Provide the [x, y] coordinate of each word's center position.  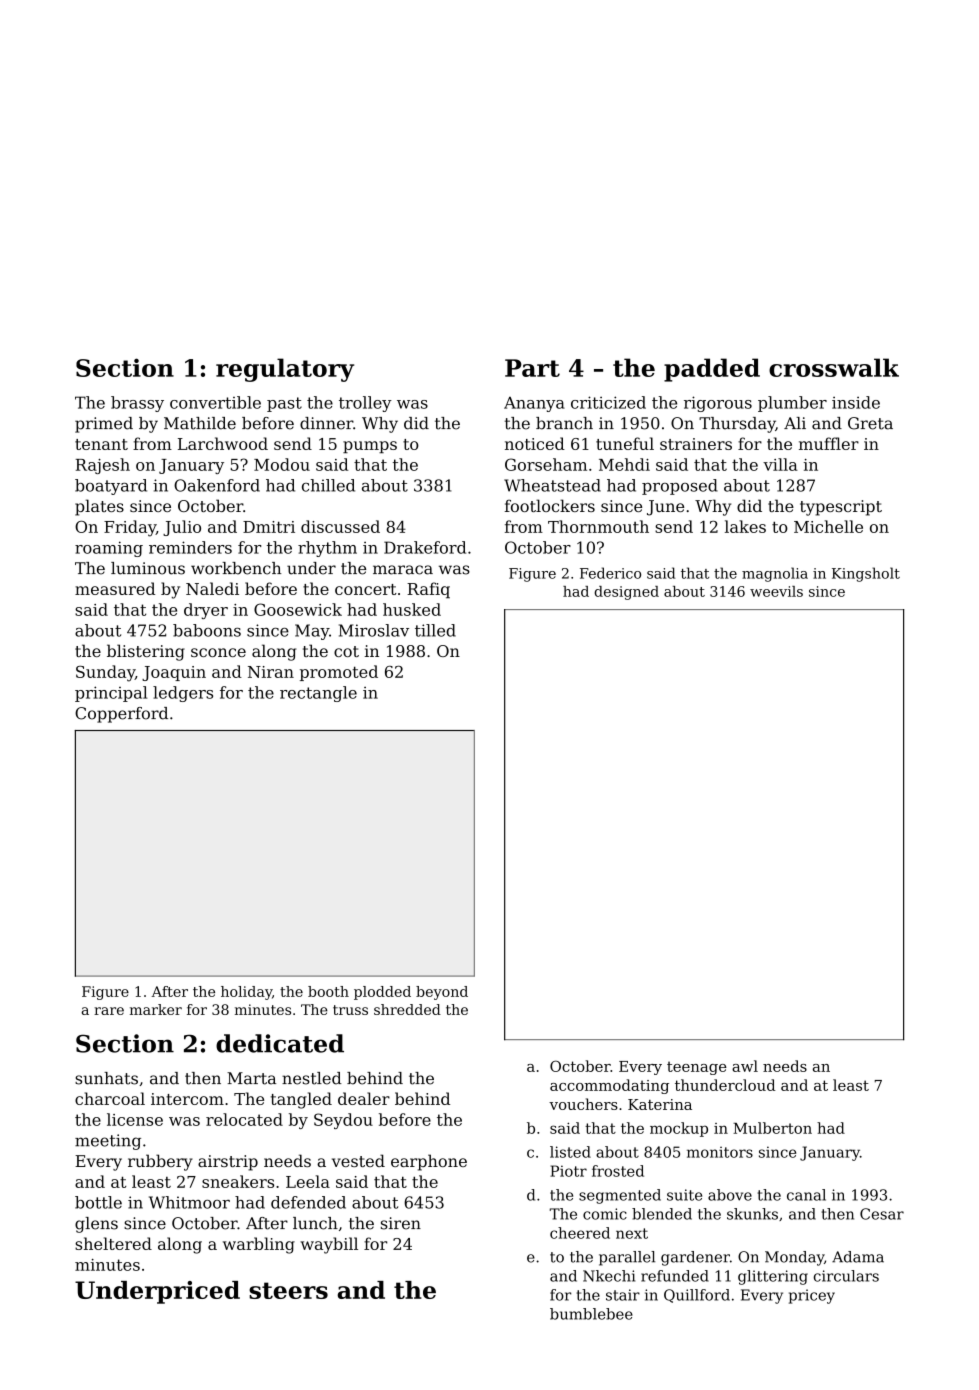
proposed [680, 487]
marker [156, 1009]
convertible [215, 402]
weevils [776, 591]
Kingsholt [866, 574]
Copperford [121, 715]
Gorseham [546, 464]
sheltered [113, 1243]
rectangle [318, 694]
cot [346, 651]
